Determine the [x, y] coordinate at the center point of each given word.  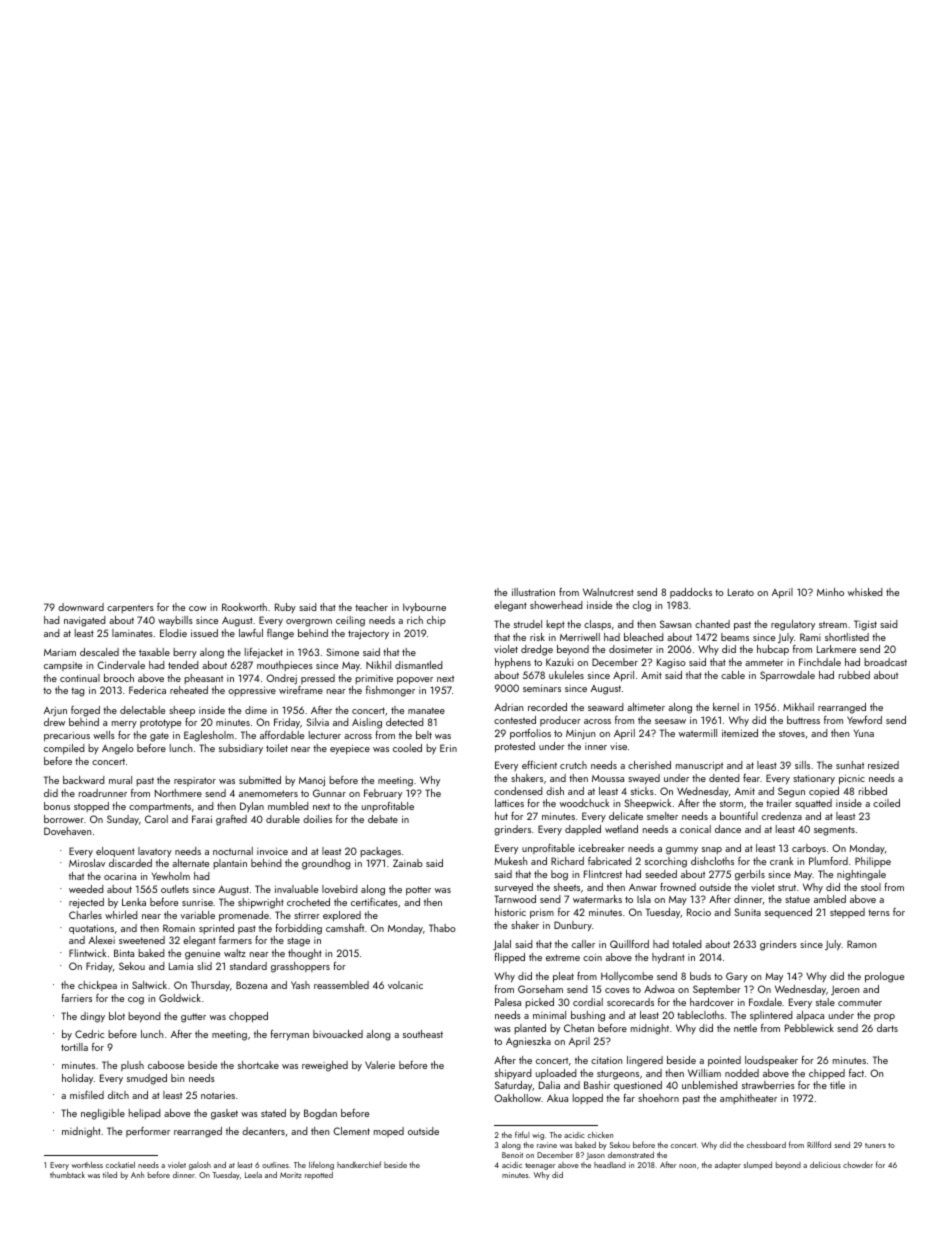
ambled [830, 899]
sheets [567, 887]
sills [802, 765]
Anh [137, 1174]
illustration [533, 592]
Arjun [55, 711]
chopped [248, 1017]
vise [618, 746]
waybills [175, 621]
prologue [884, 977]
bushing [588, 1016]
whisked [865, 592]
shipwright [261, 903]
